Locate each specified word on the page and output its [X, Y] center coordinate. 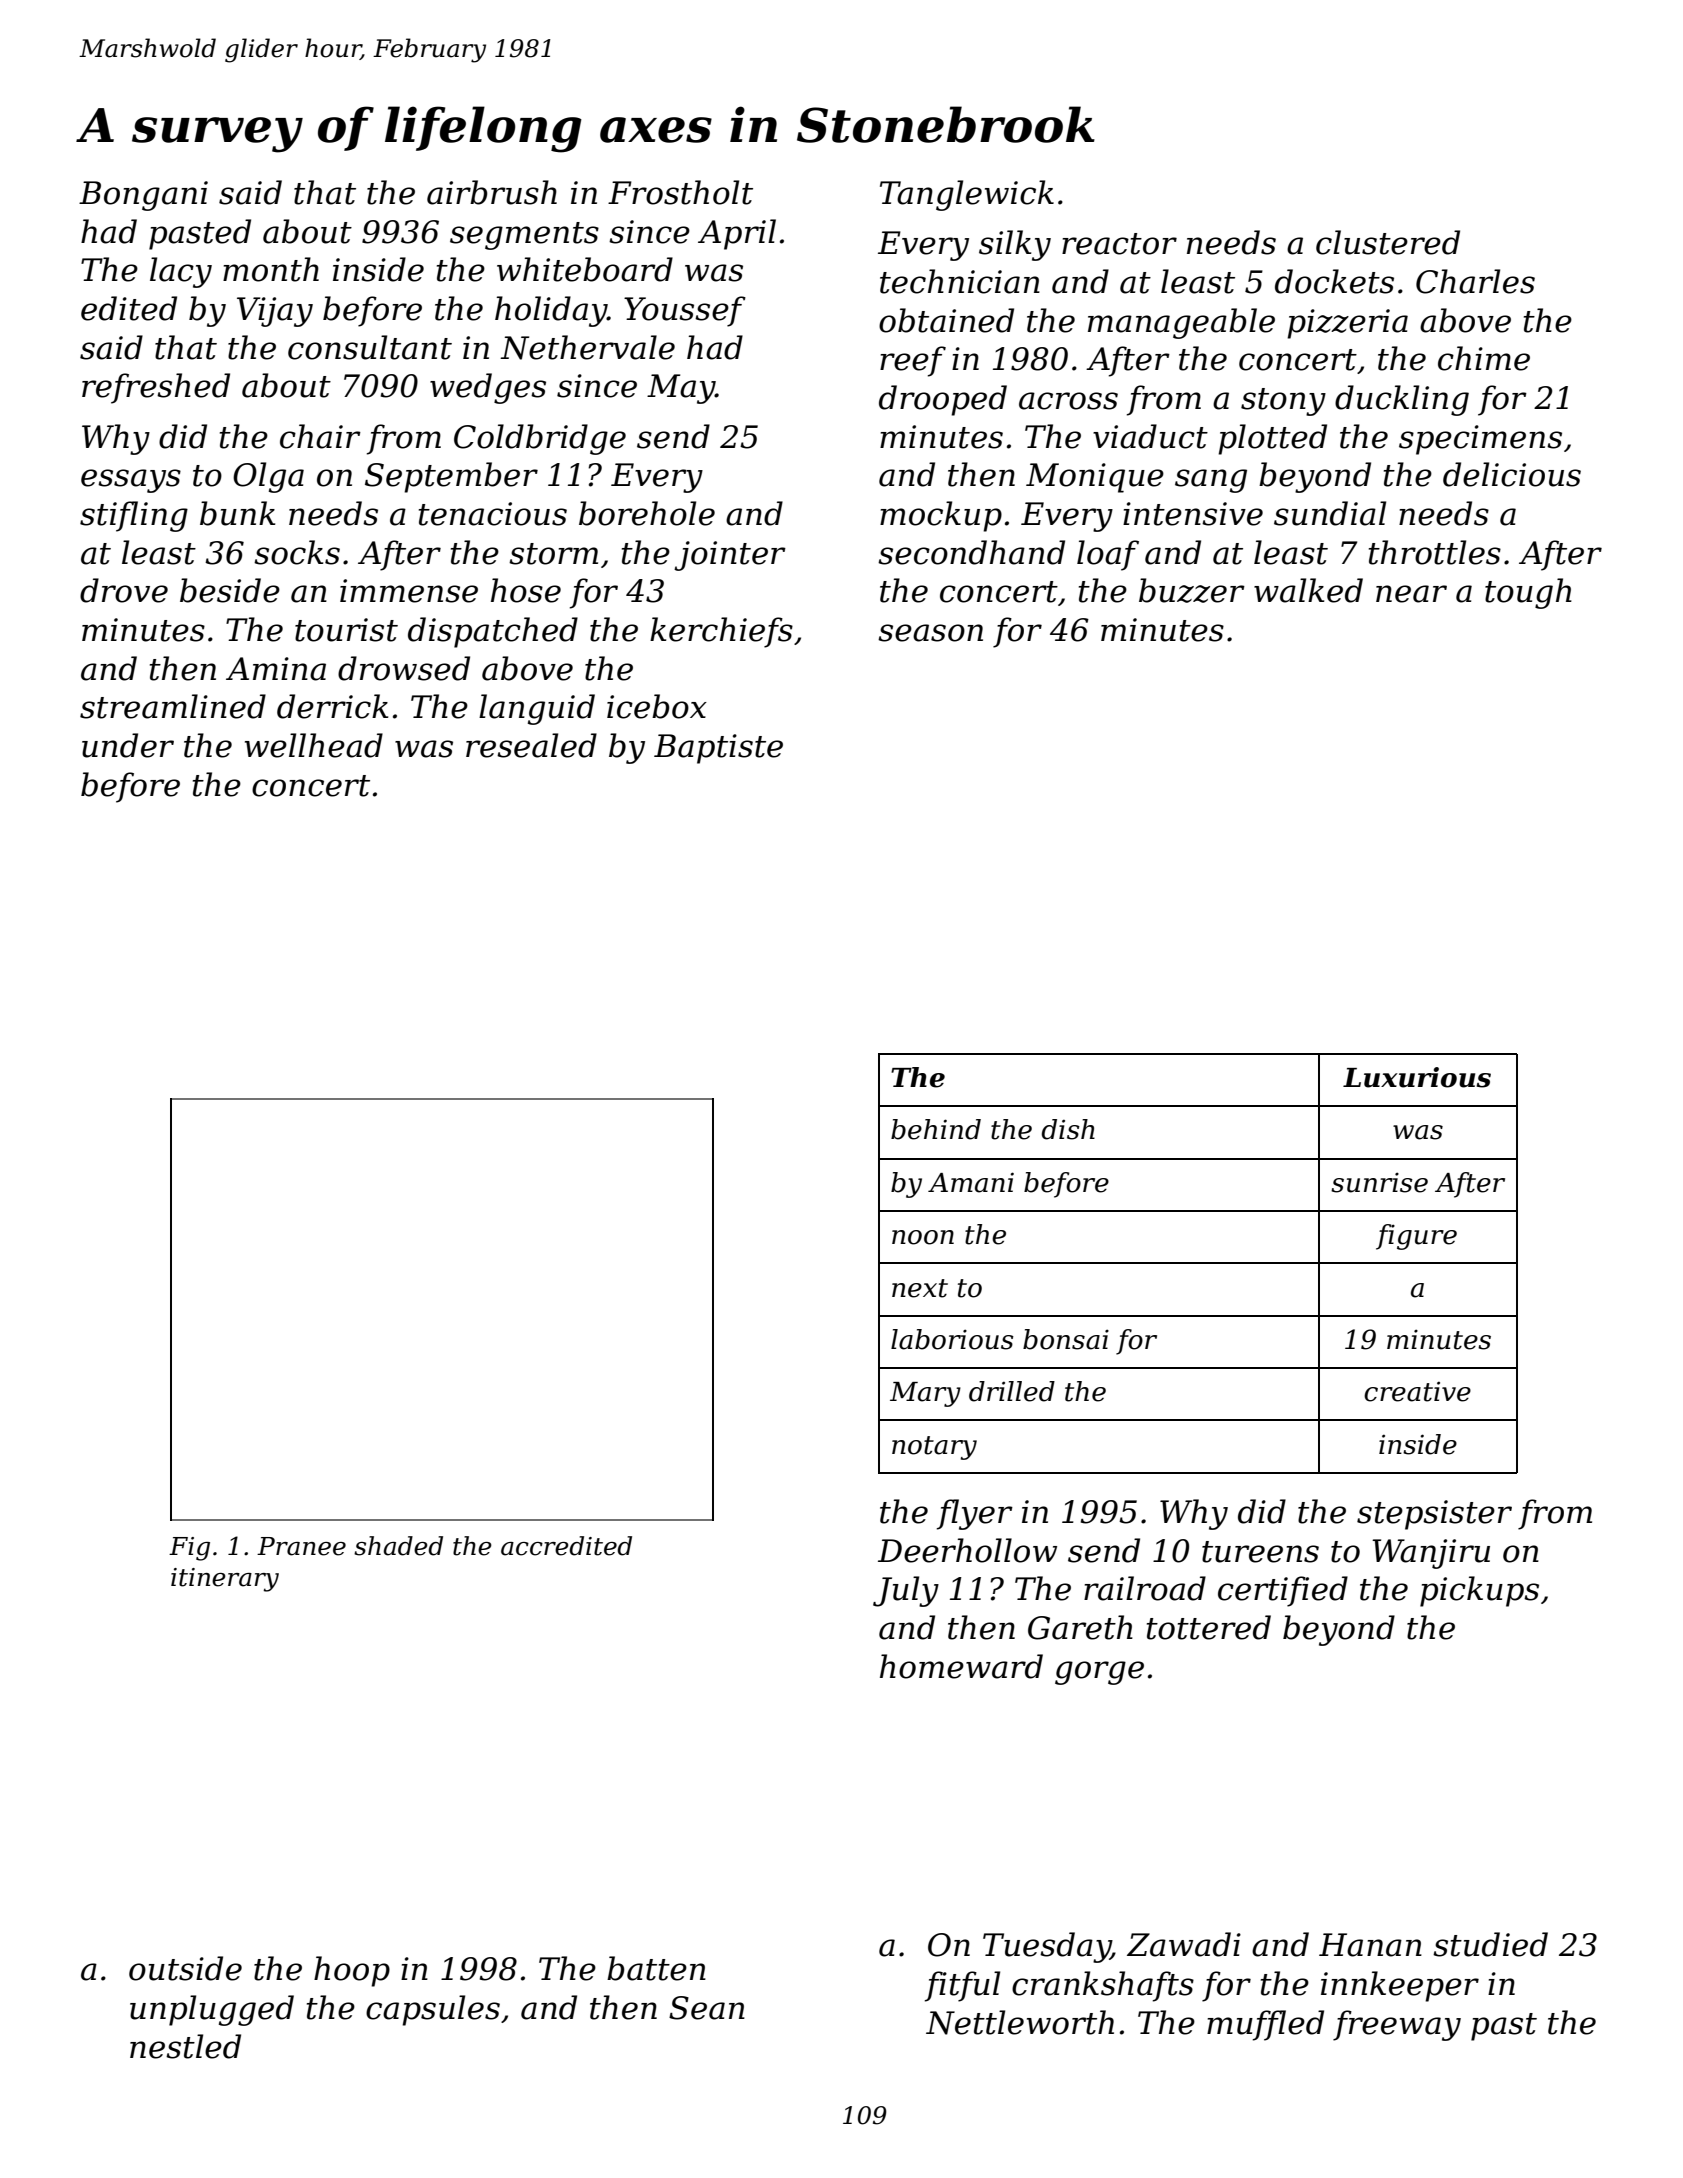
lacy [181, 272]
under [128, 745]
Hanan [1370, 1945]
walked [1308, 590]
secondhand [971, 552]
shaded [398, 1546]
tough [1528, 593]
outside [185, 1968]
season [930, 633]
